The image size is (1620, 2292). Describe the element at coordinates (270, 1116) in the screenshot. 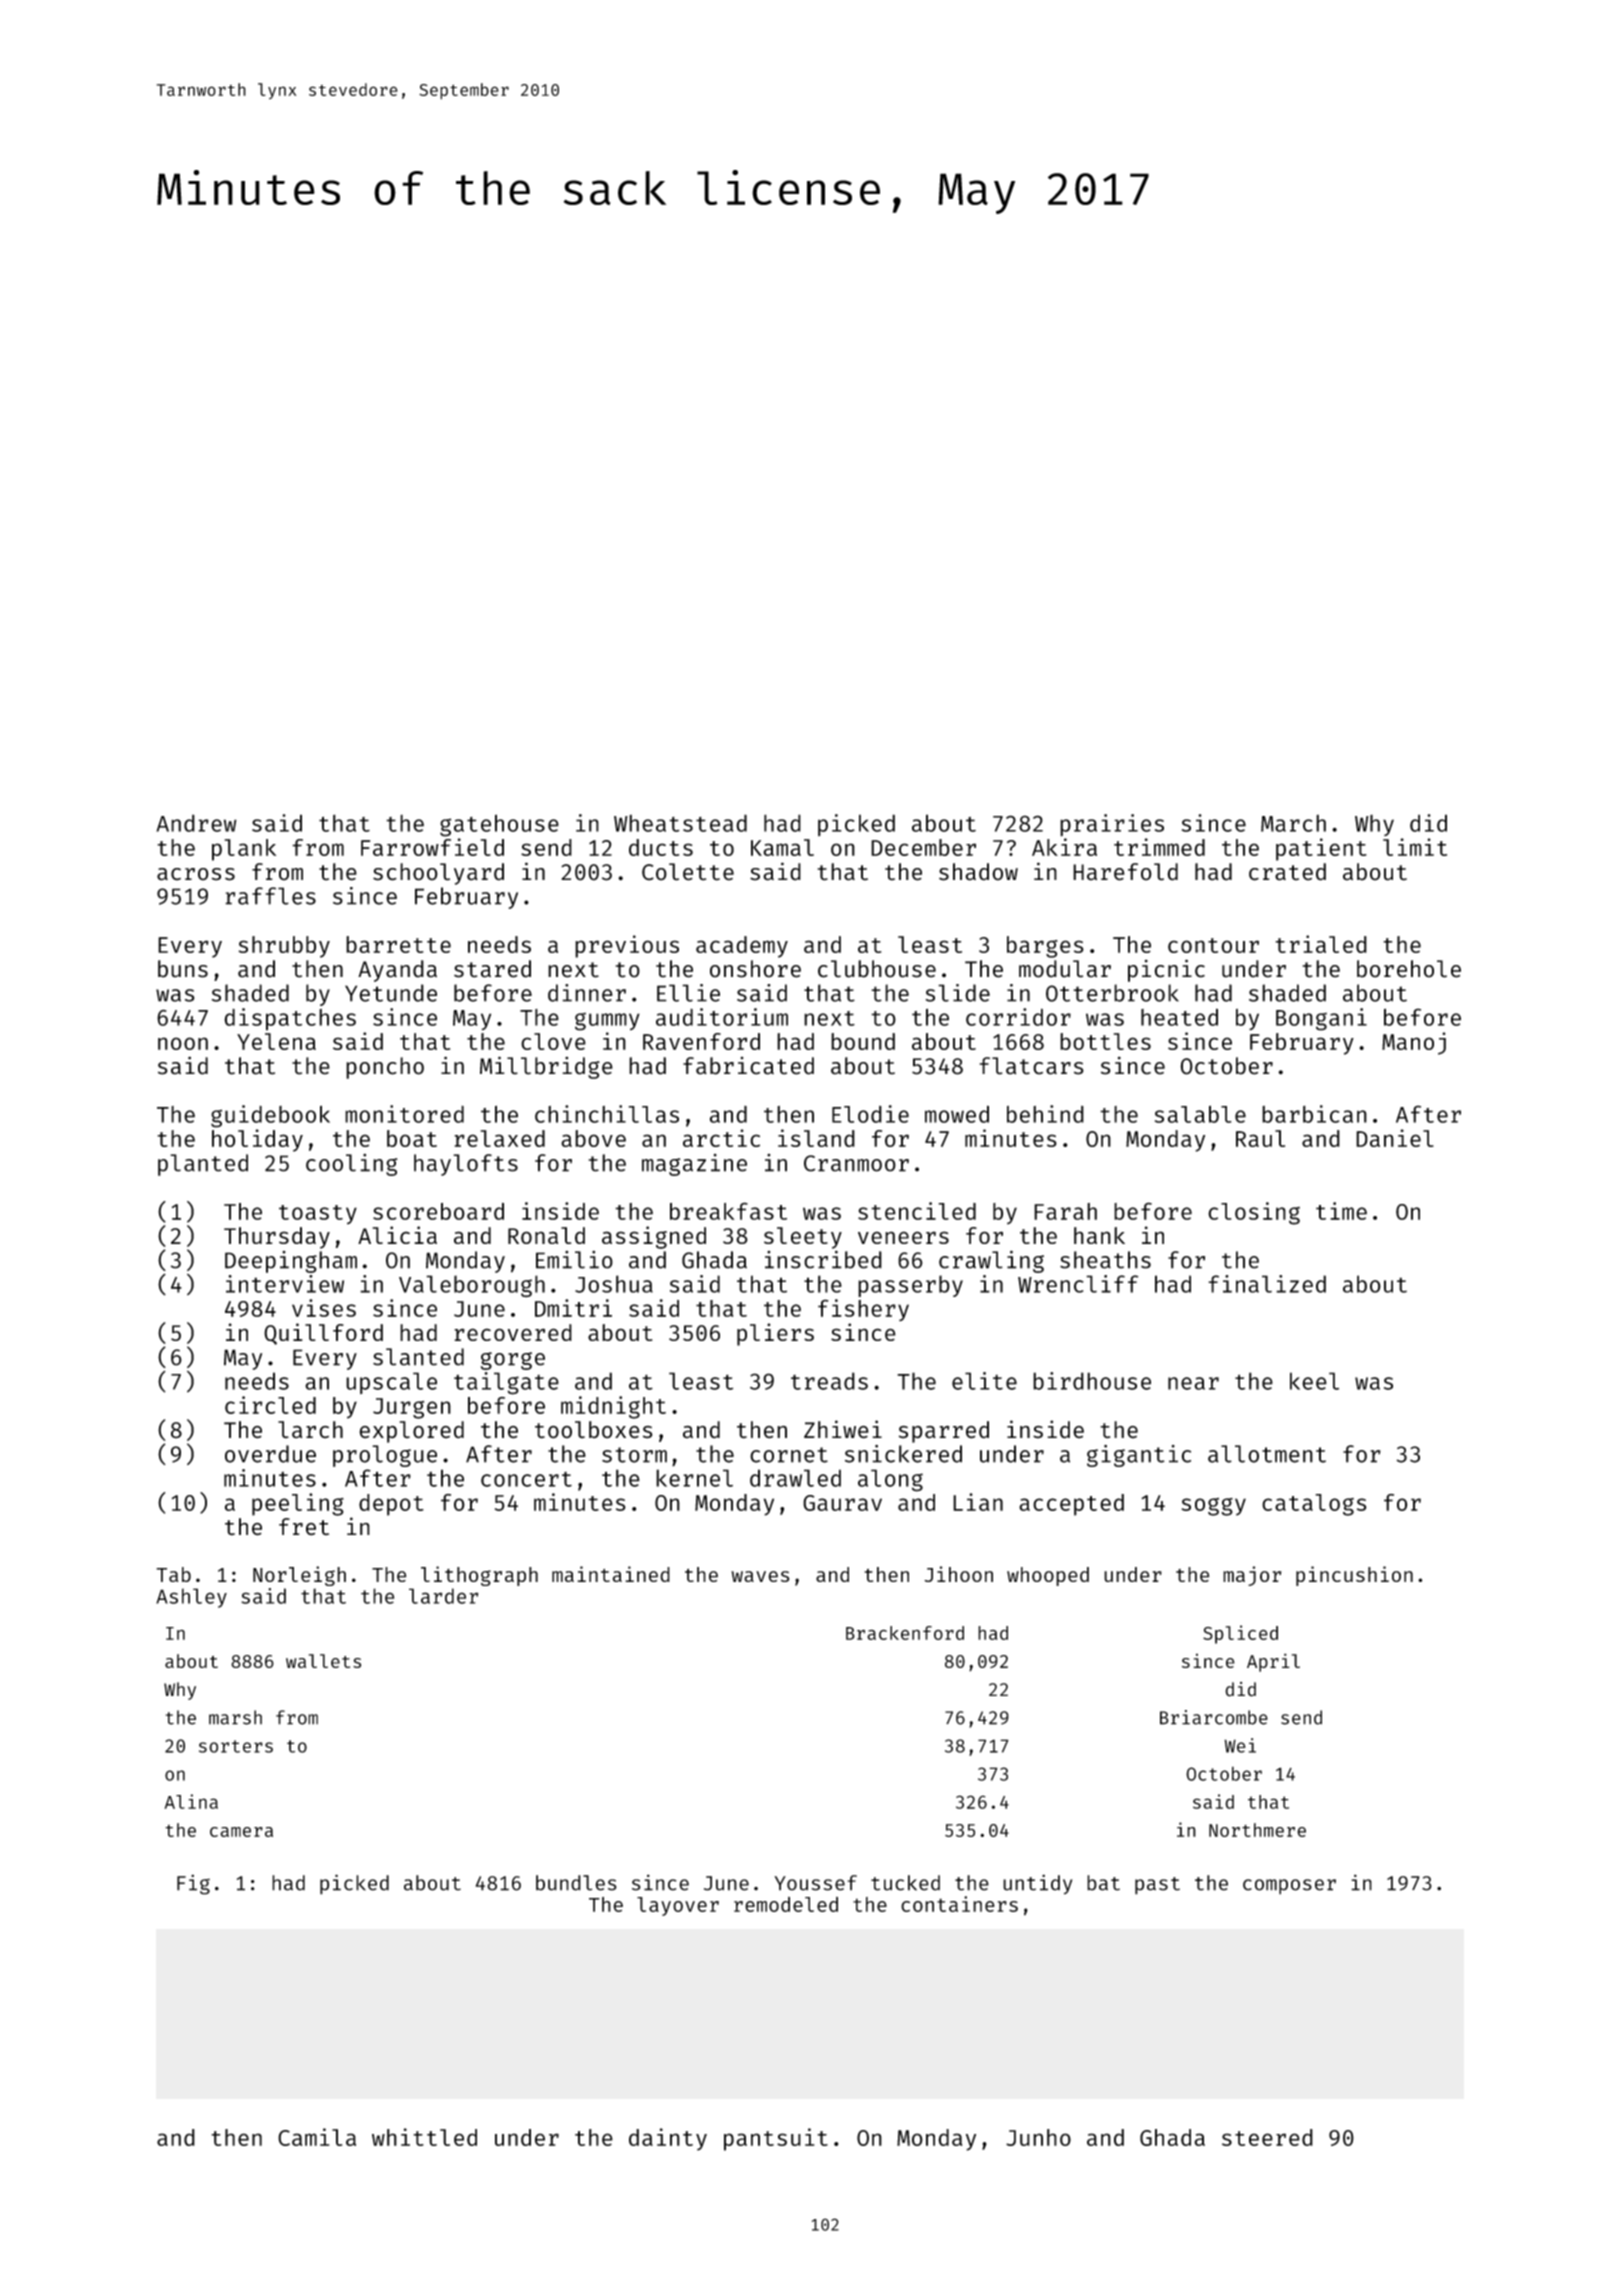

I see `guidebook` at that location.
